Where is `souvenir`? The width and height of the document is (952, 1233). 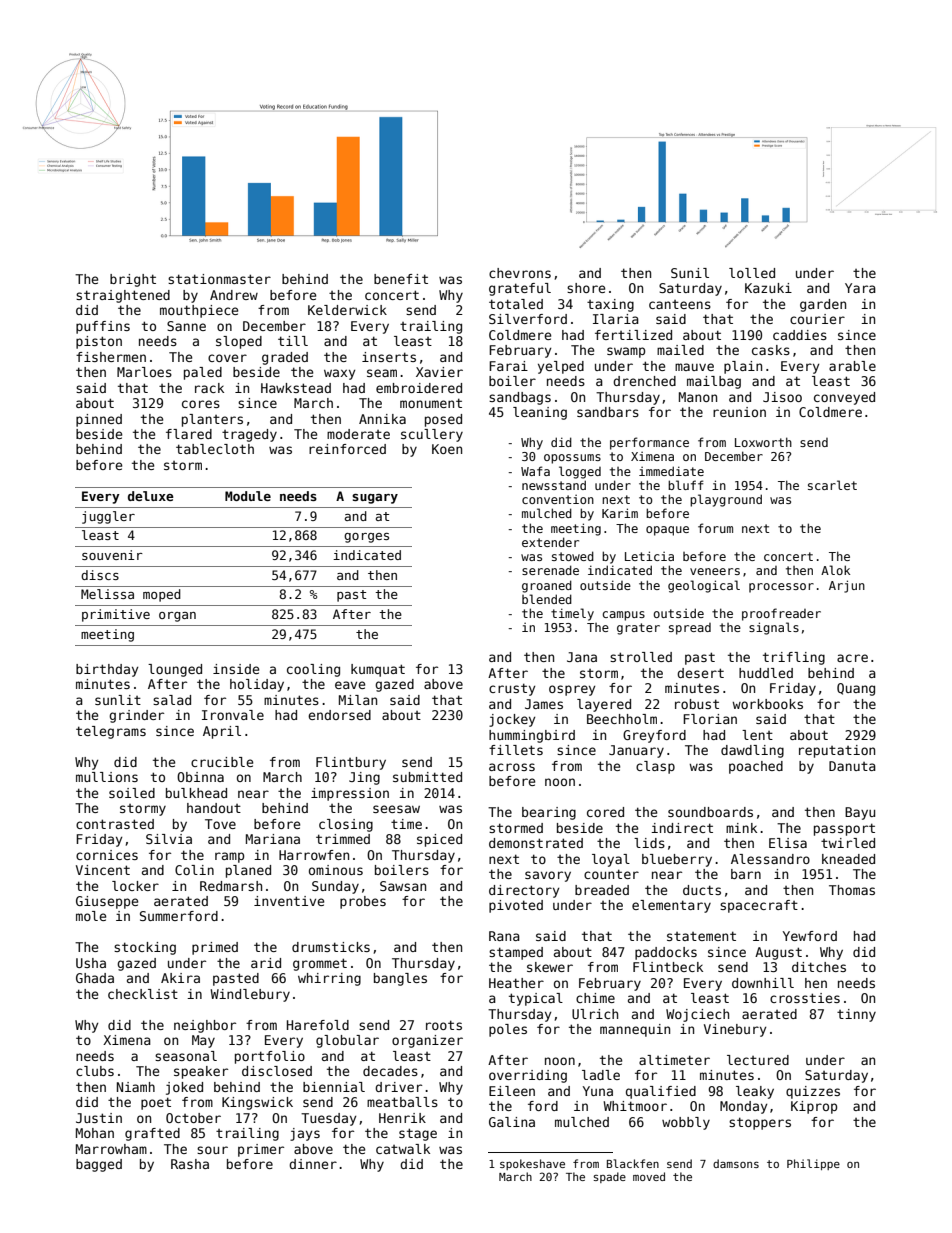 souvenir is located at coordinates (112, 555).
